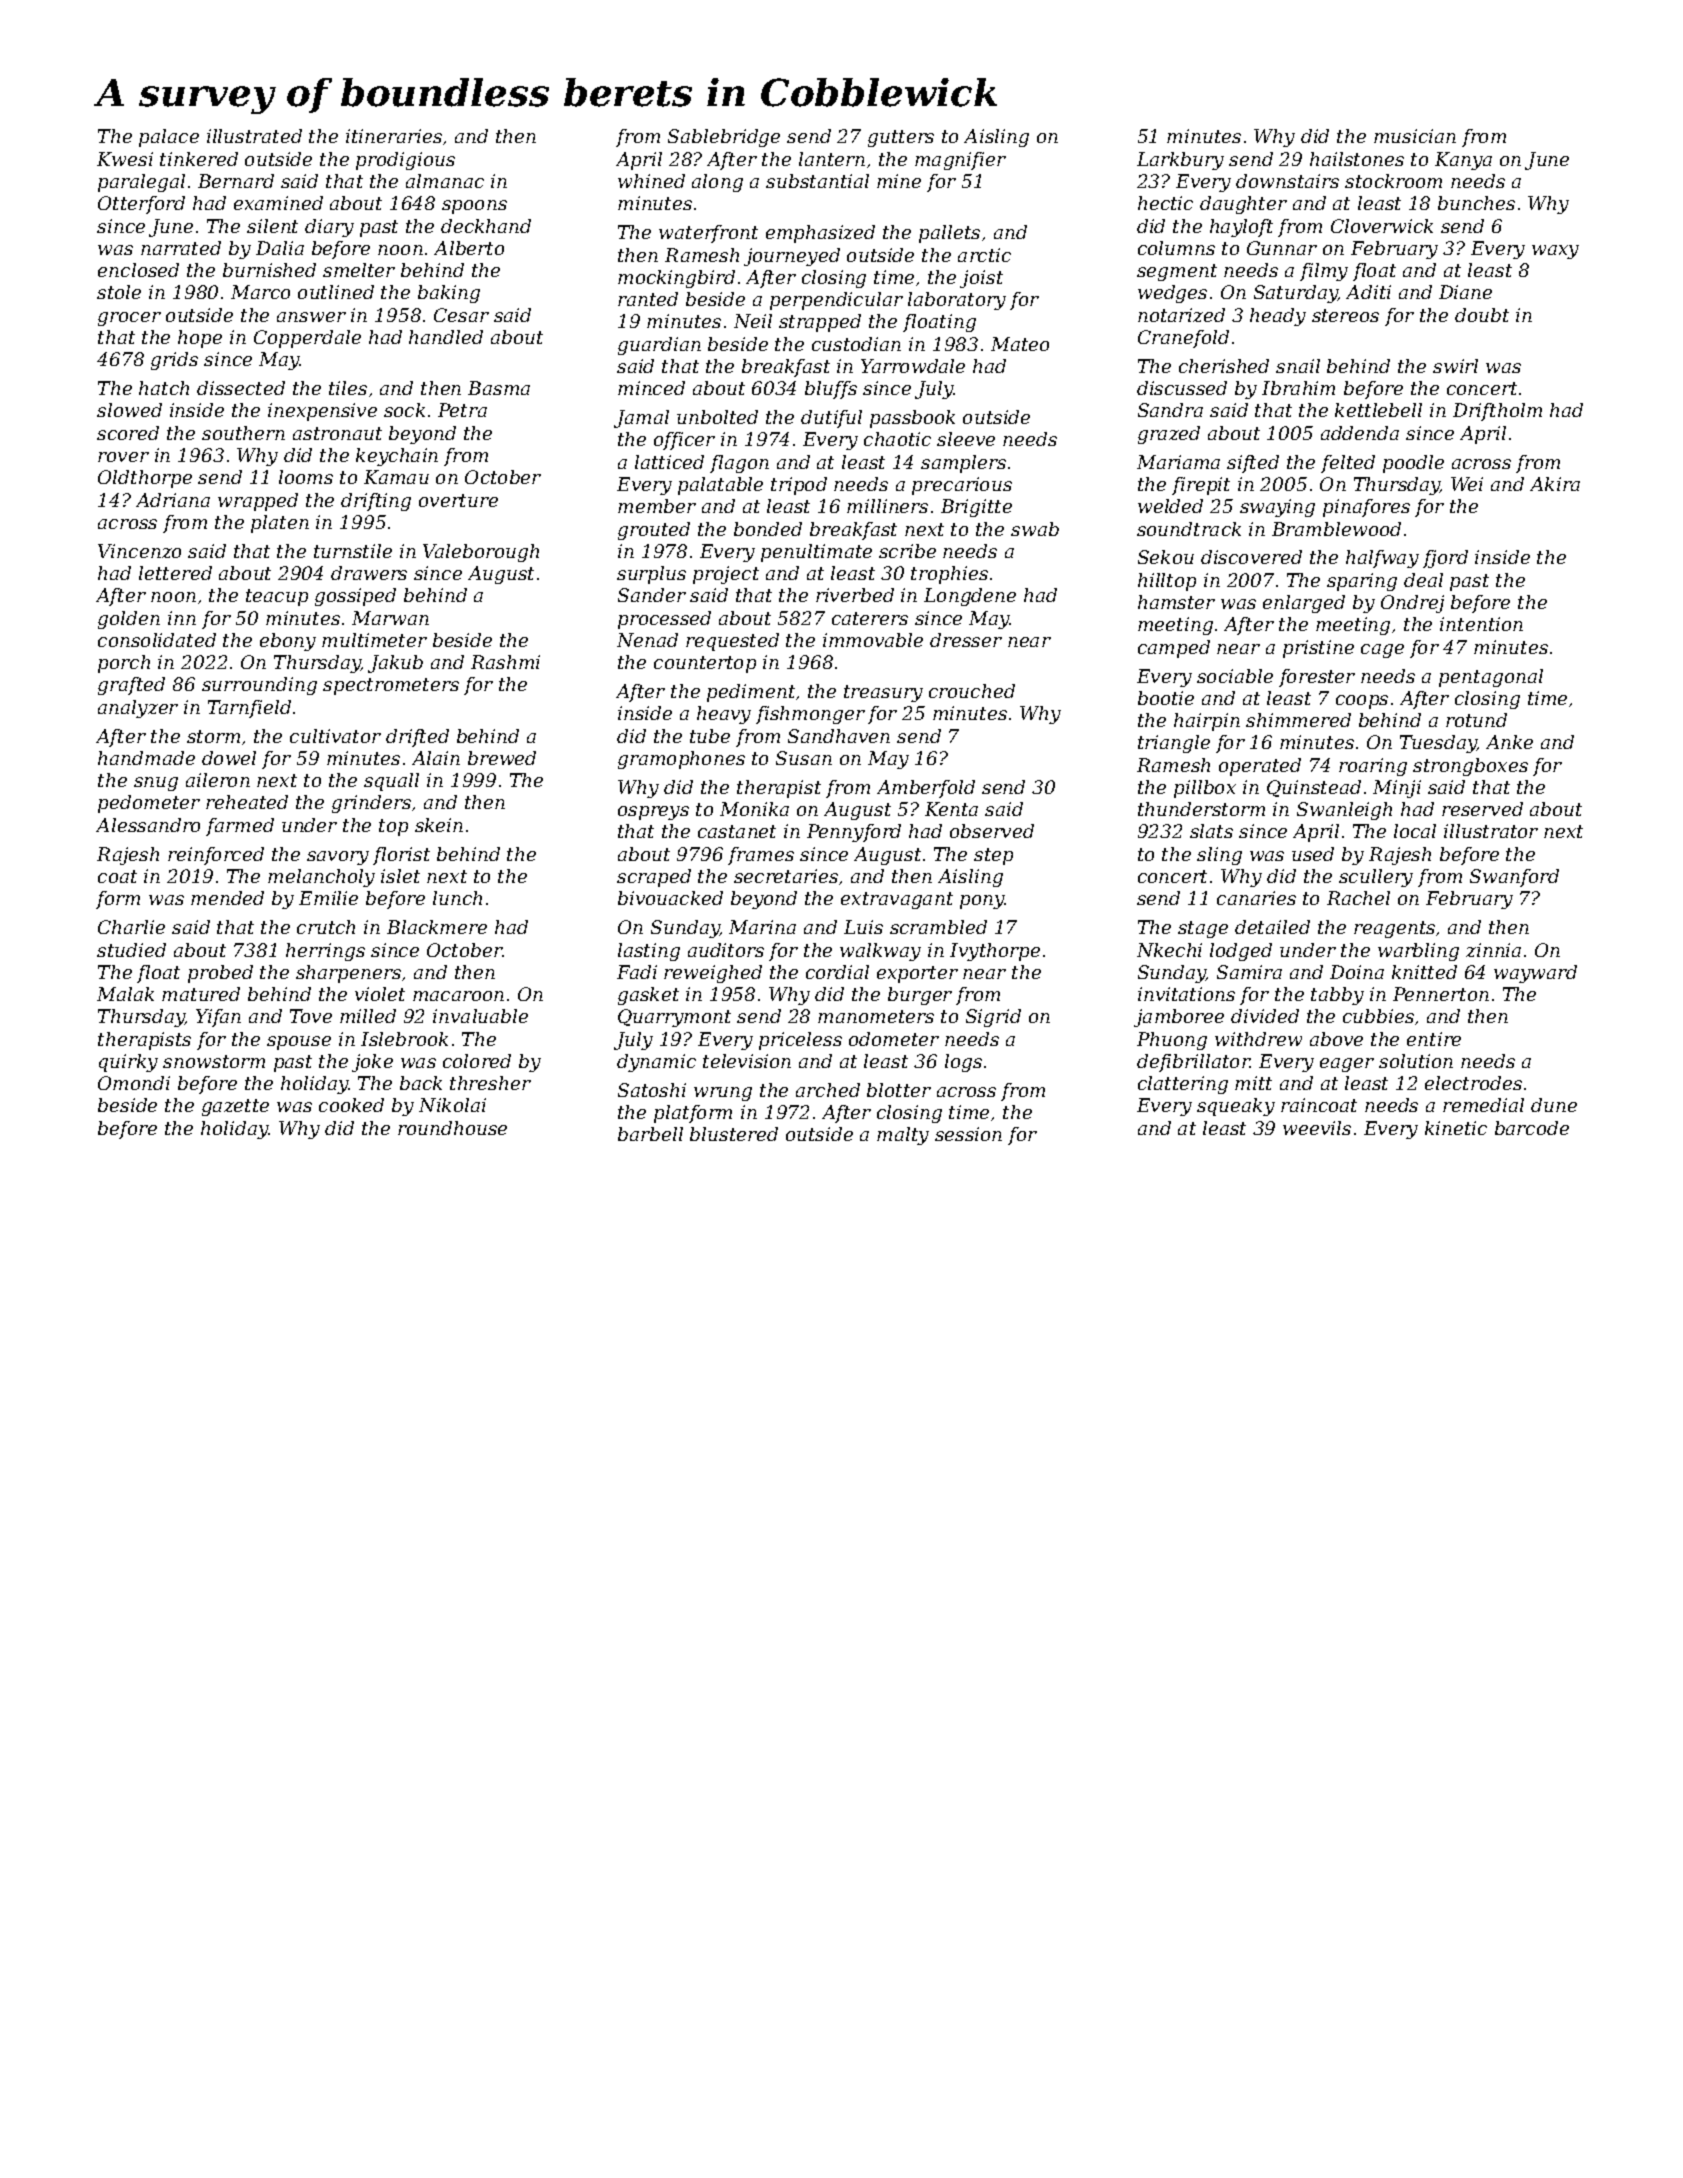 Image resolution: width=1683 pixels, height=2178 pixels. Describe the element at coordinates (963, 1063) in the screenshot. I see `logs` at that location.
